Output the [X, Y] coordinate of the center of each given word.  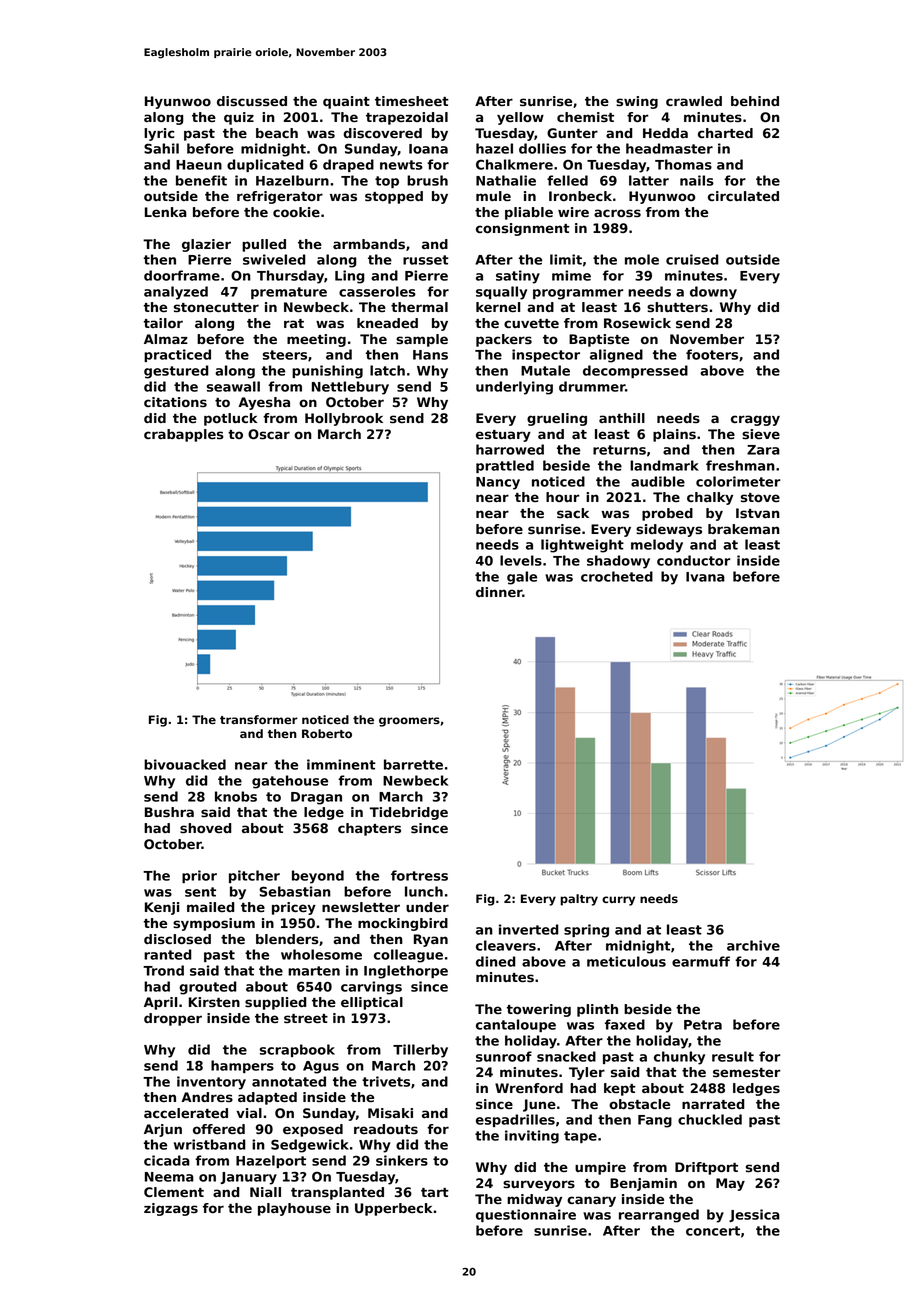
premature [289, 293]
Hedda [665, 133]
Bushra [169, 812]
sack [573, 513]
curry [618, 901]
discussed [252, 101]
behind [755, 101]
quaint [346, 102]
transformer [259, 719]
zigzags [171, 1209]
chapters [369, 829]
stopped [394, 197]
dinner [499, 592]
